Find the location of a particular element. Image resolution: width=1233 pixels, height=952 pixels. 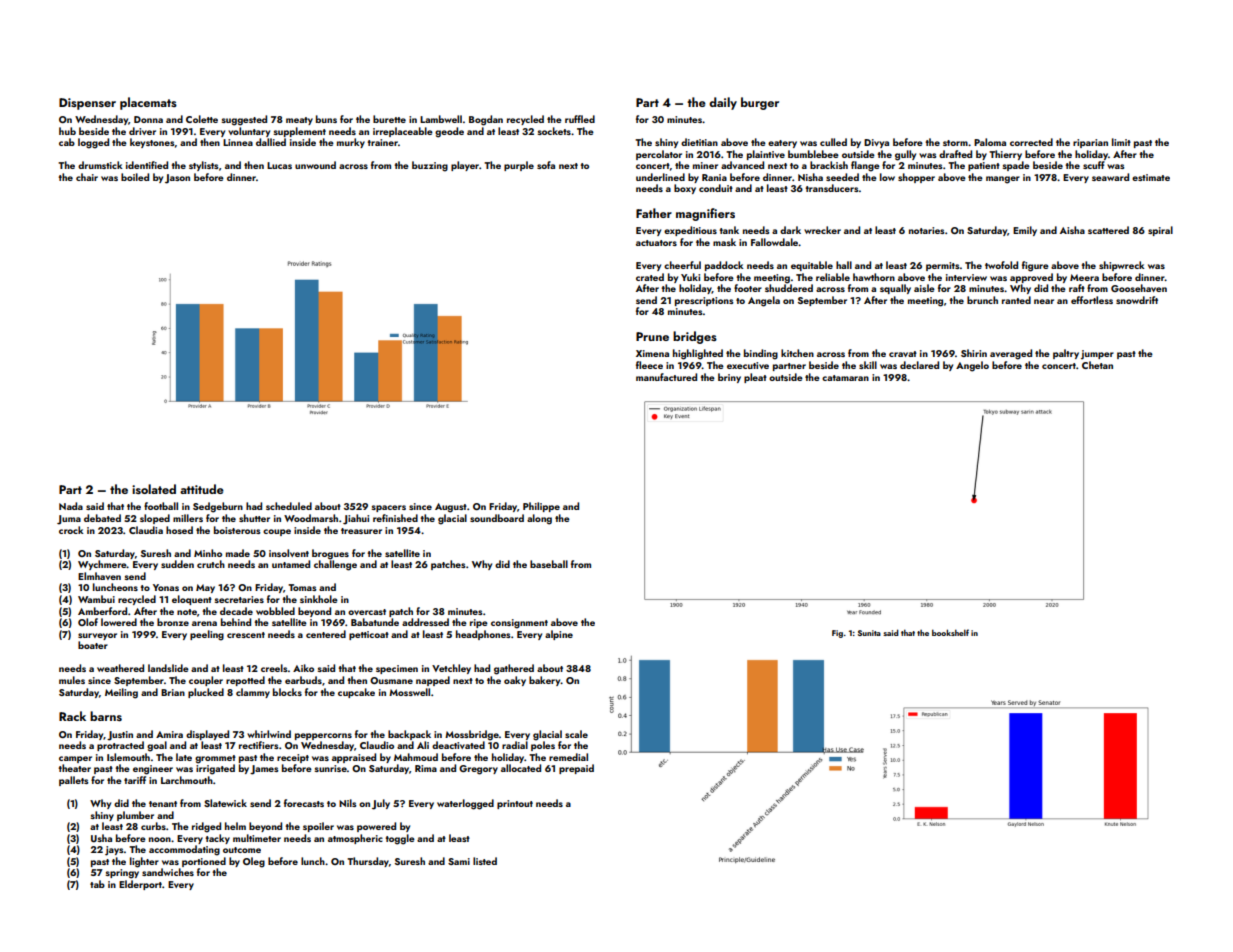

attitude is located at coordinates (202, 489).
